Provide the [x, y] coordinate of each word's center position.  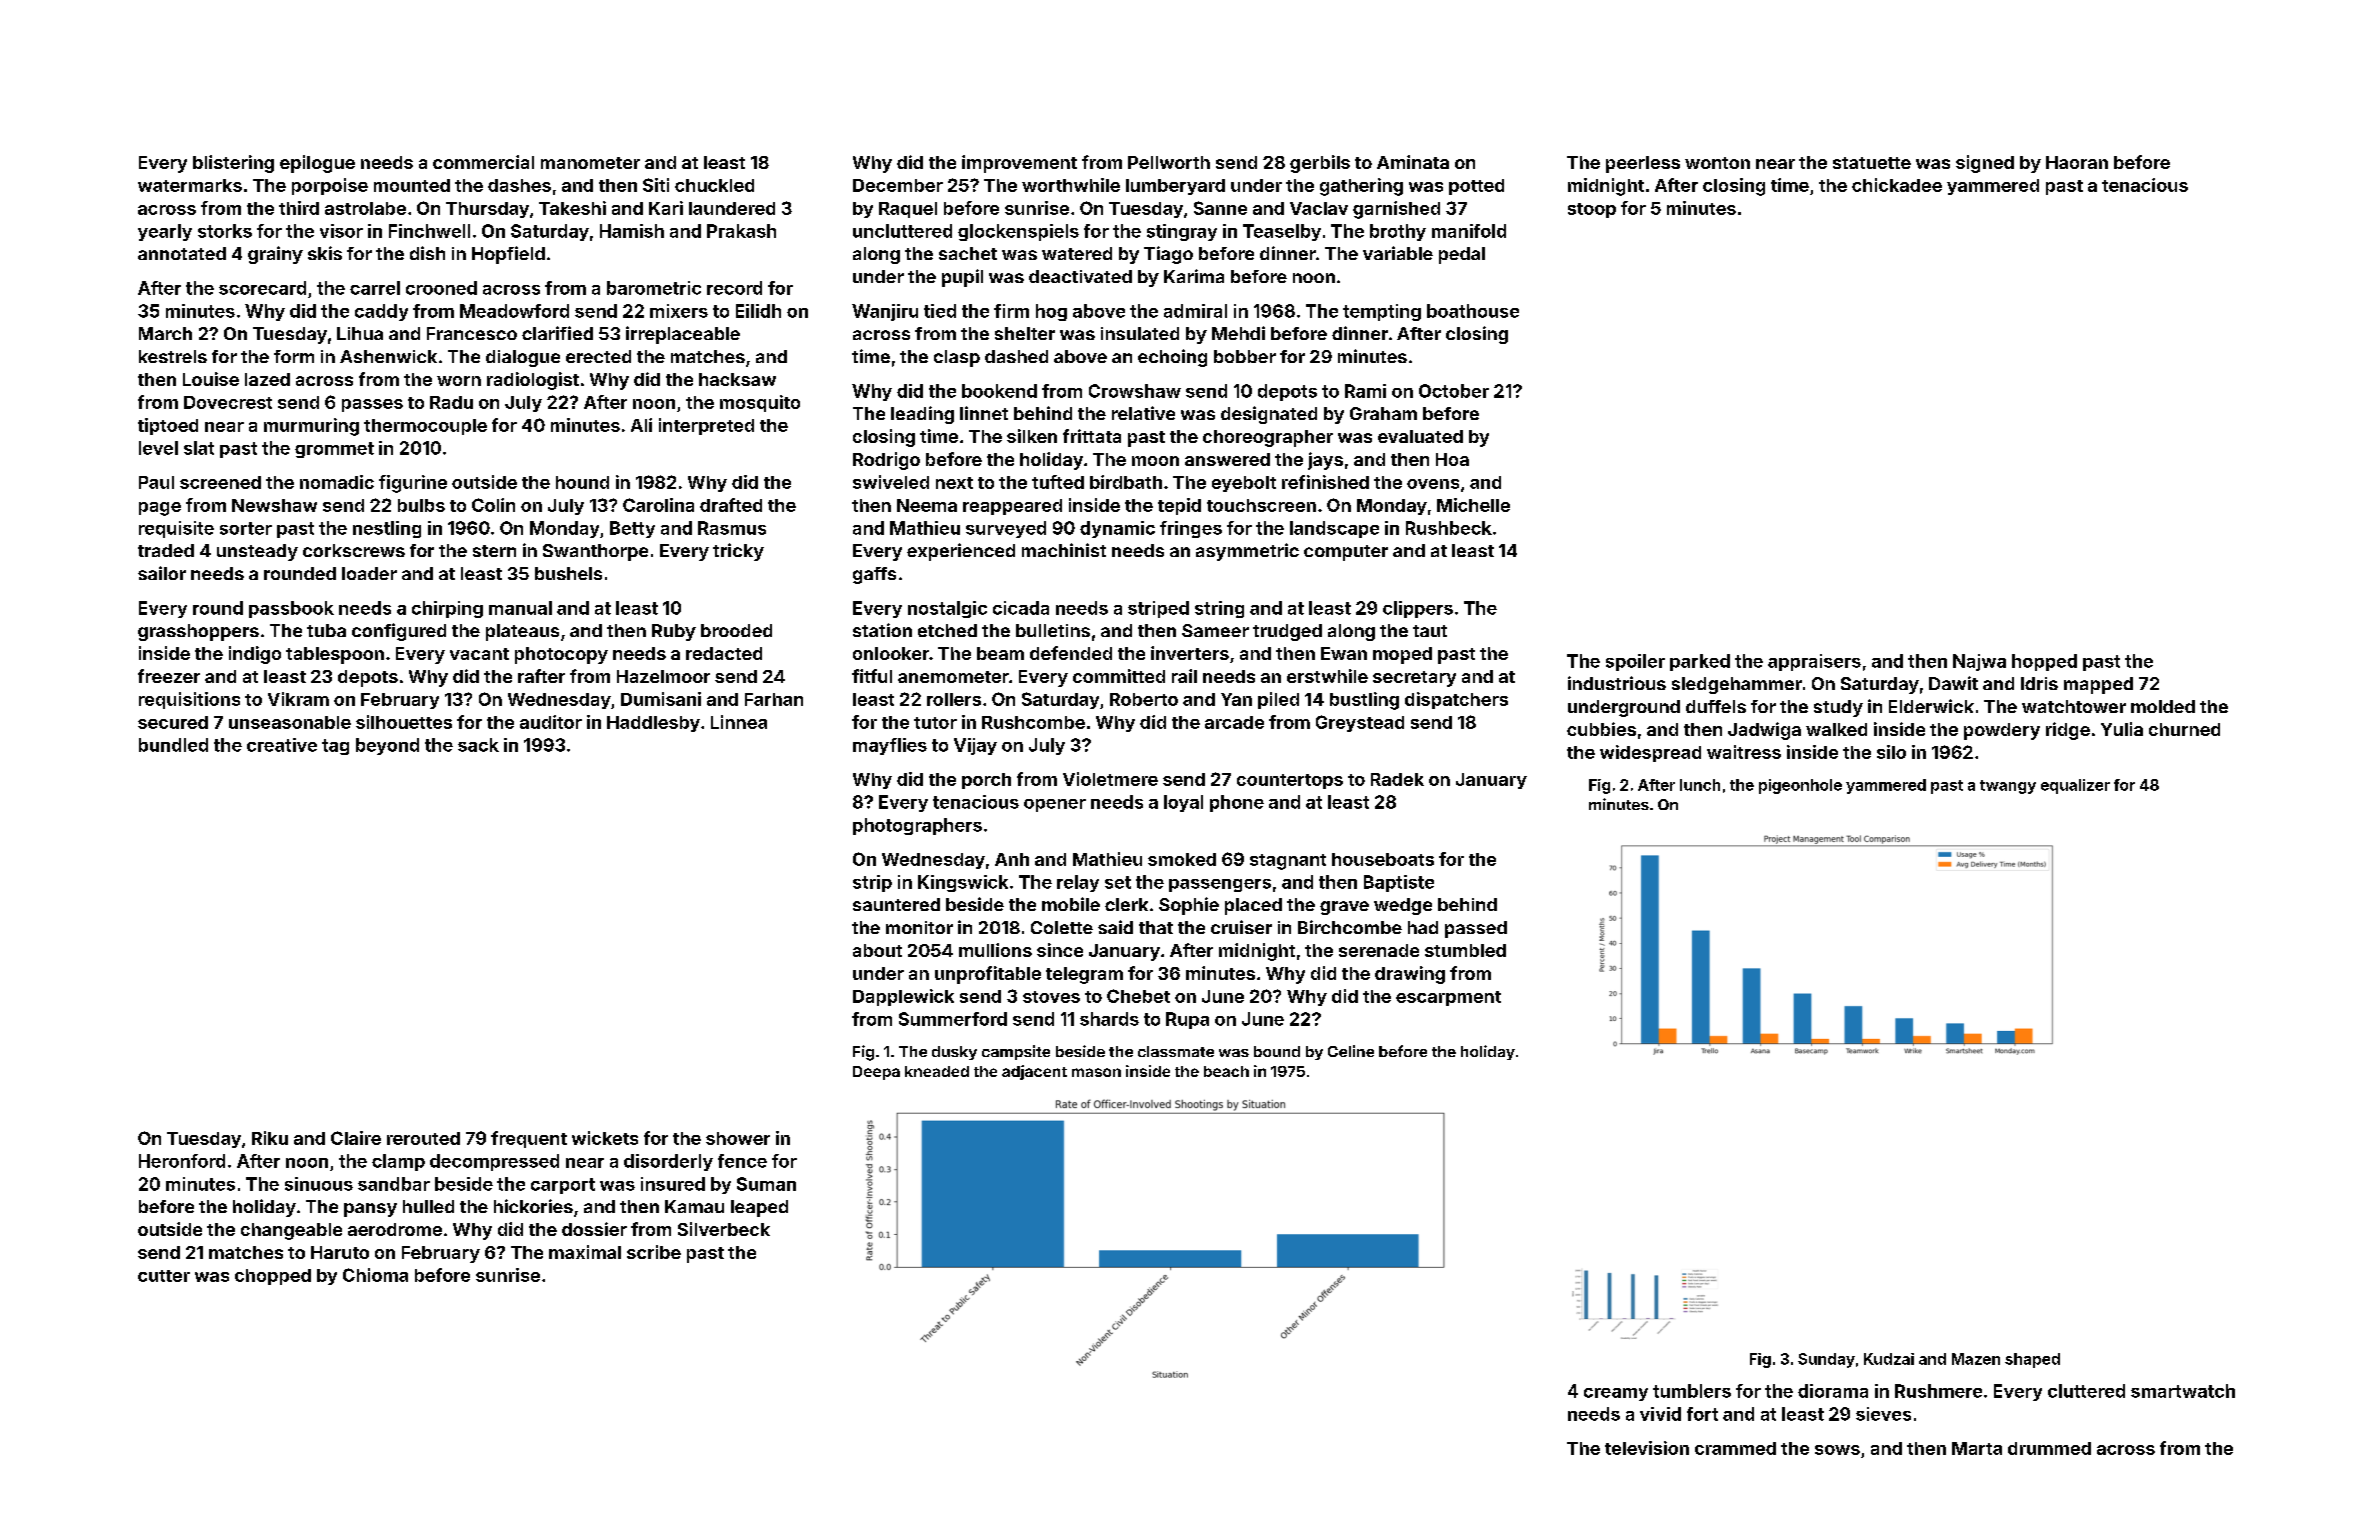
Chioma [375, 1275]
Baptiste [1399, 883]
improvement [1019, 164]
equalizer [2075, 786]
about [877, 950]
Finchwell [429, 231]
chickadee [1897, 185]
